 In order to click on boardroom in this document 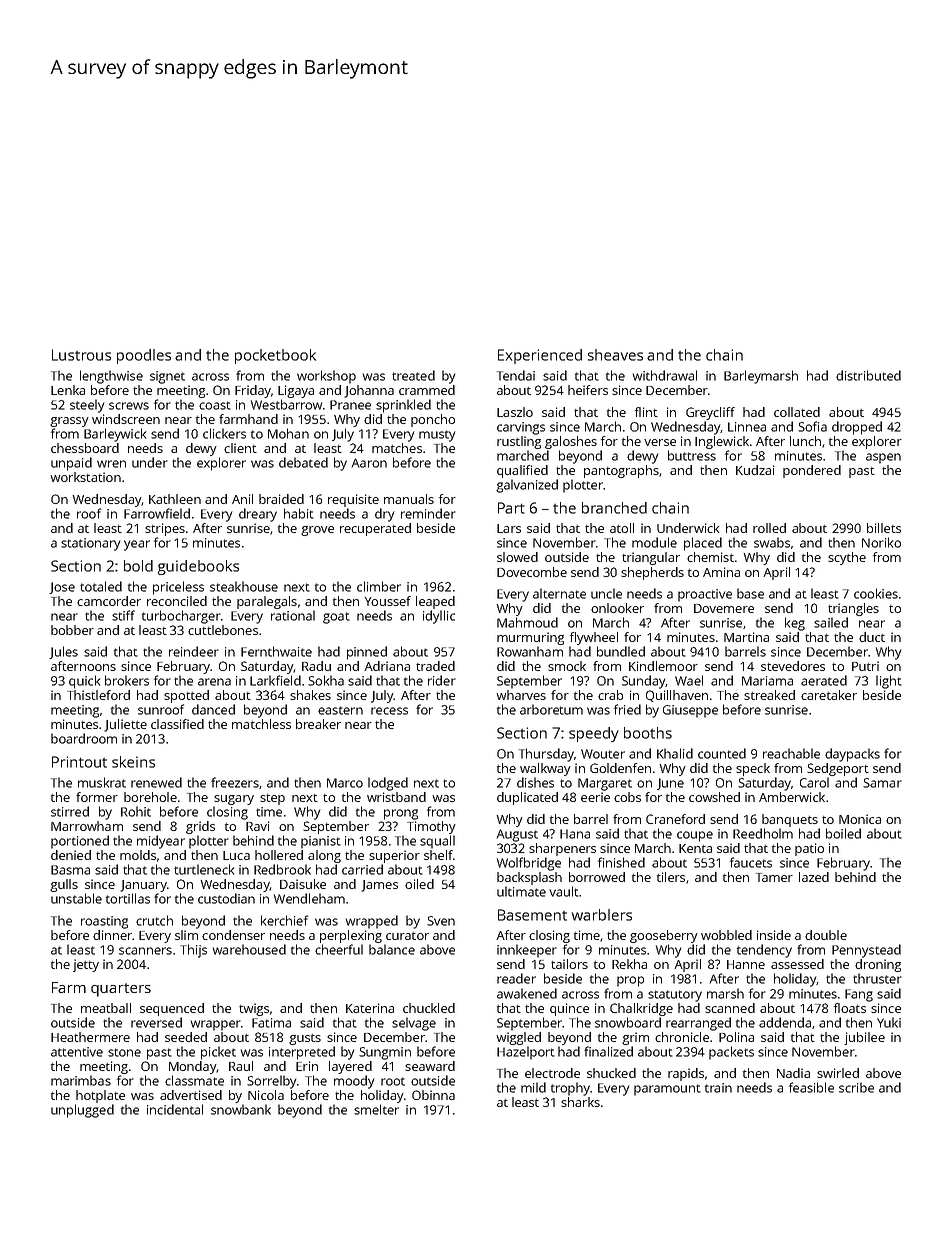, I will do `click(84, 738)`.
